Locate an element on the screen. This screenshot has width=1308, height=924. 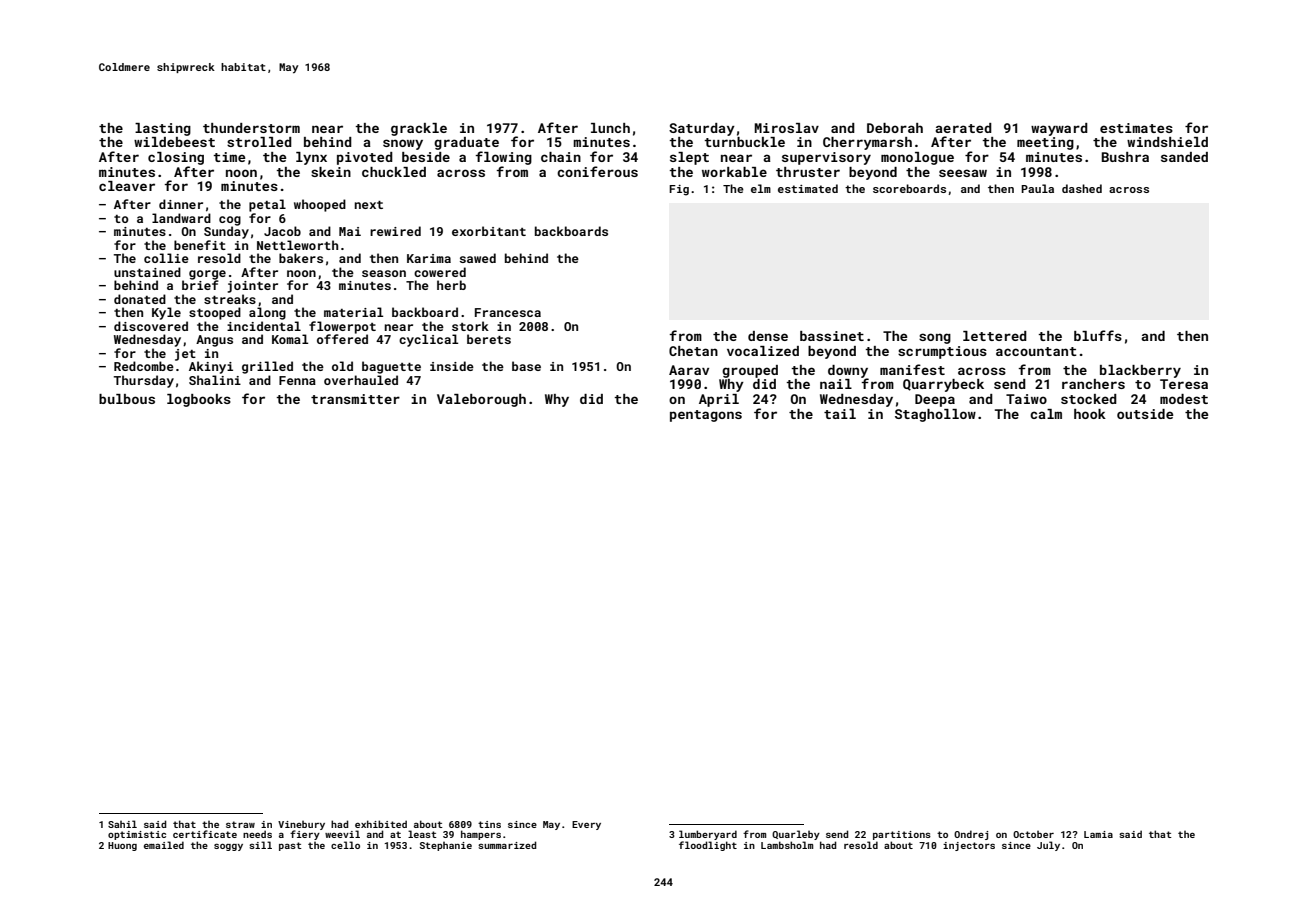
logbooks is located at coordinates (199, 400).
